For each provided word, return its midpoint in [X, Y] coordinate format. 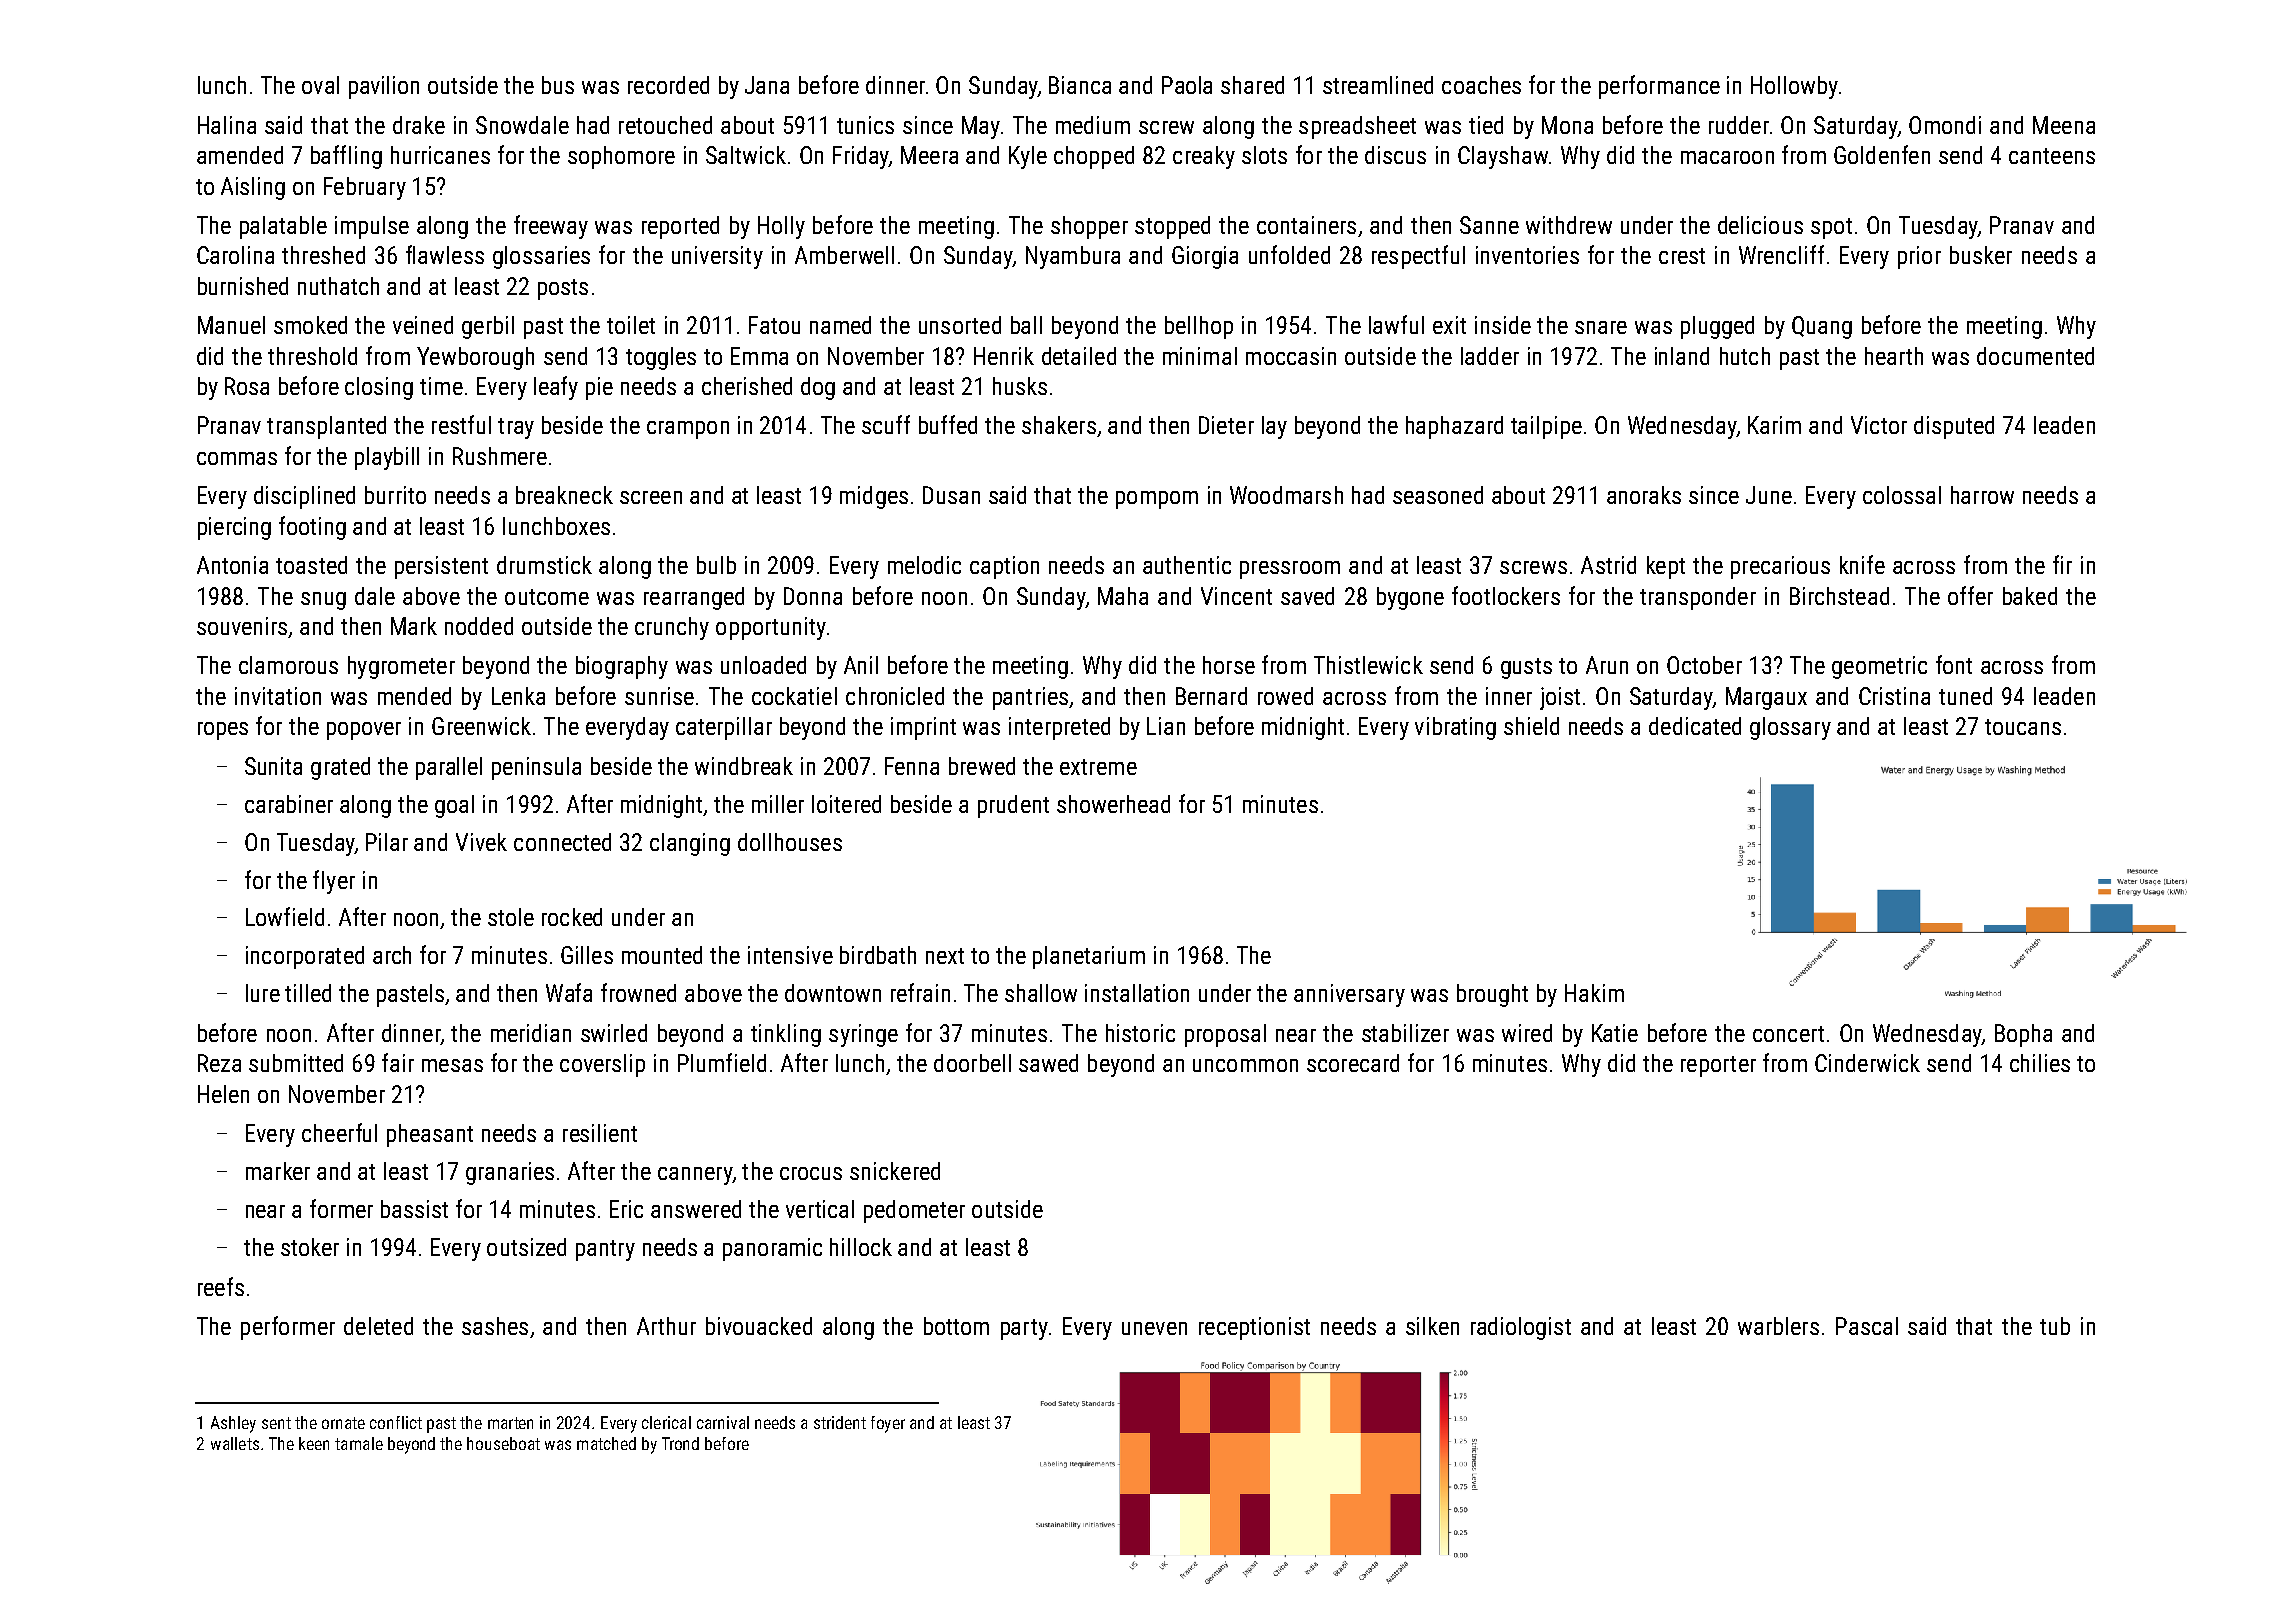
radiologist [1521, 1328]
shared [1252, 85]
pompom [1157, 500]
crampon [688, 430]
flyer [334, 882]
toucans [2023, 727]
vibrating [1455, 728]
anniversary [1349, 995]
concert [1788, 1034]
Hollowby [1794, 87]
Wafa [569, 992]
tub [2055, 1326]
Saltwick [746, 155]
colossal [1902, 495]
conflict [396, 1422]
